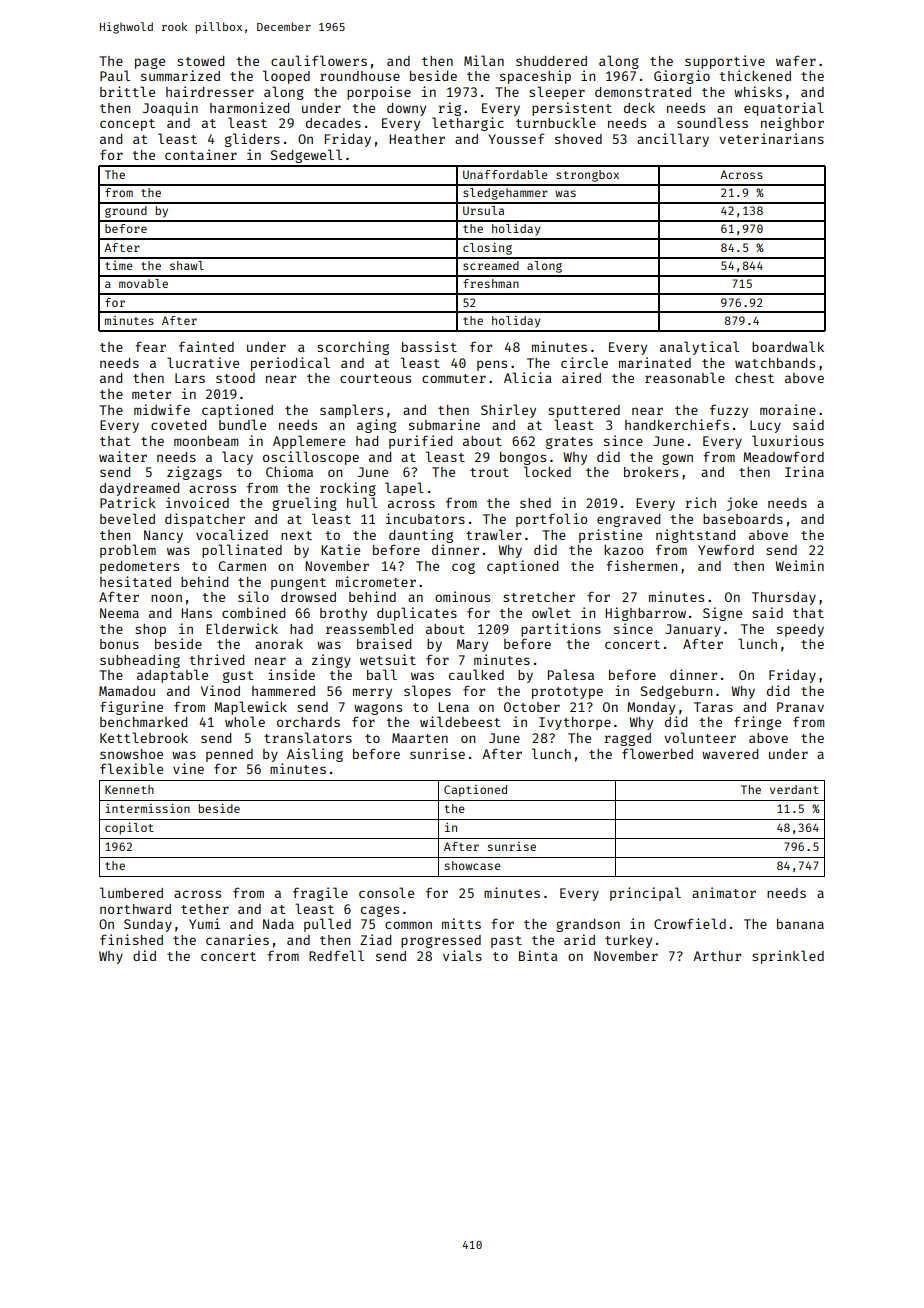 The width and height of the document is (924, 1308). What do you see at coordinates (725, 62) in the document?
I see `supportive` at bounding box center [725, 62].
